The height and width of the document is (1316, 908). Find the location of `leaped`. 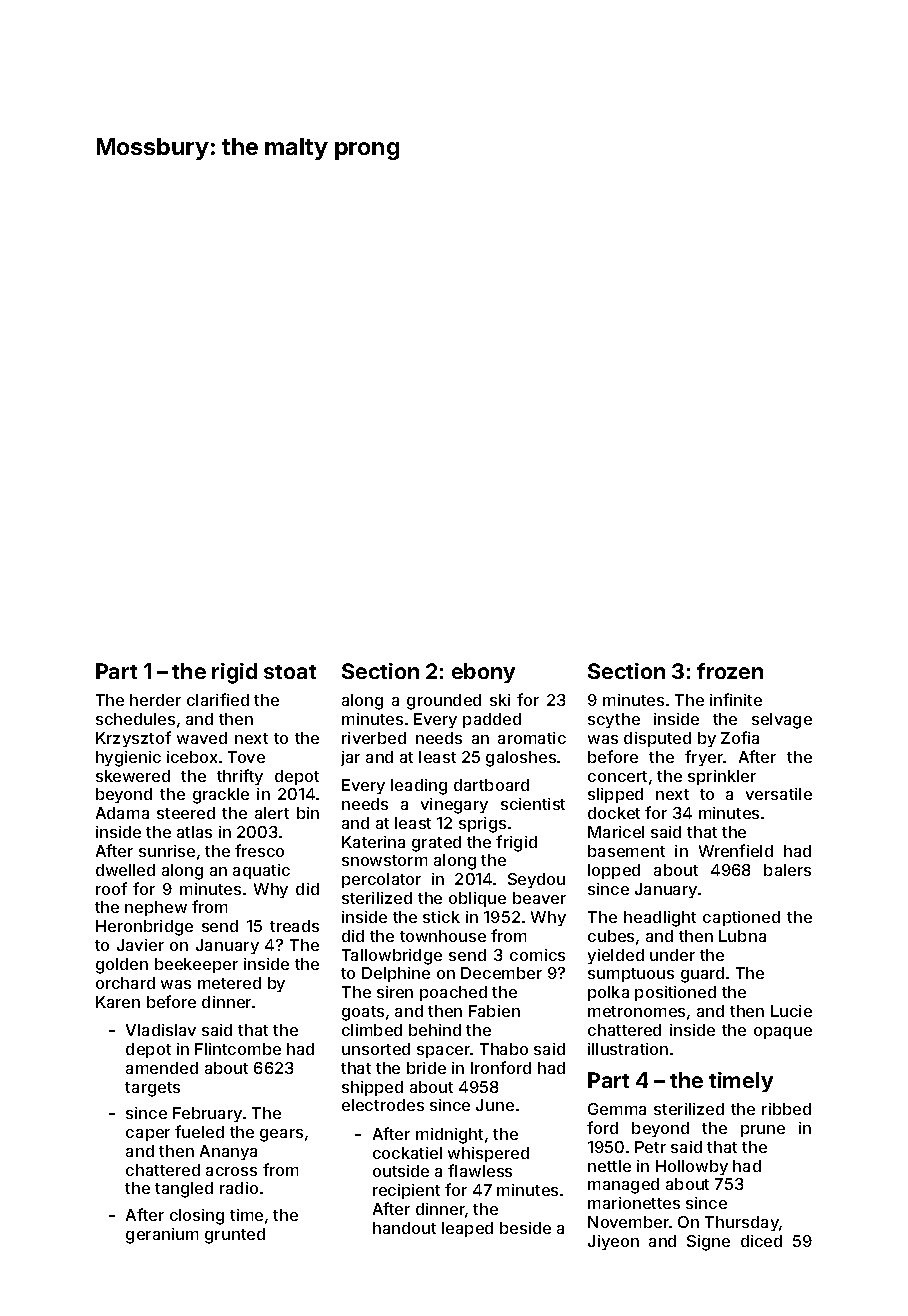

leaped is located at coordinates (467, 1229).
